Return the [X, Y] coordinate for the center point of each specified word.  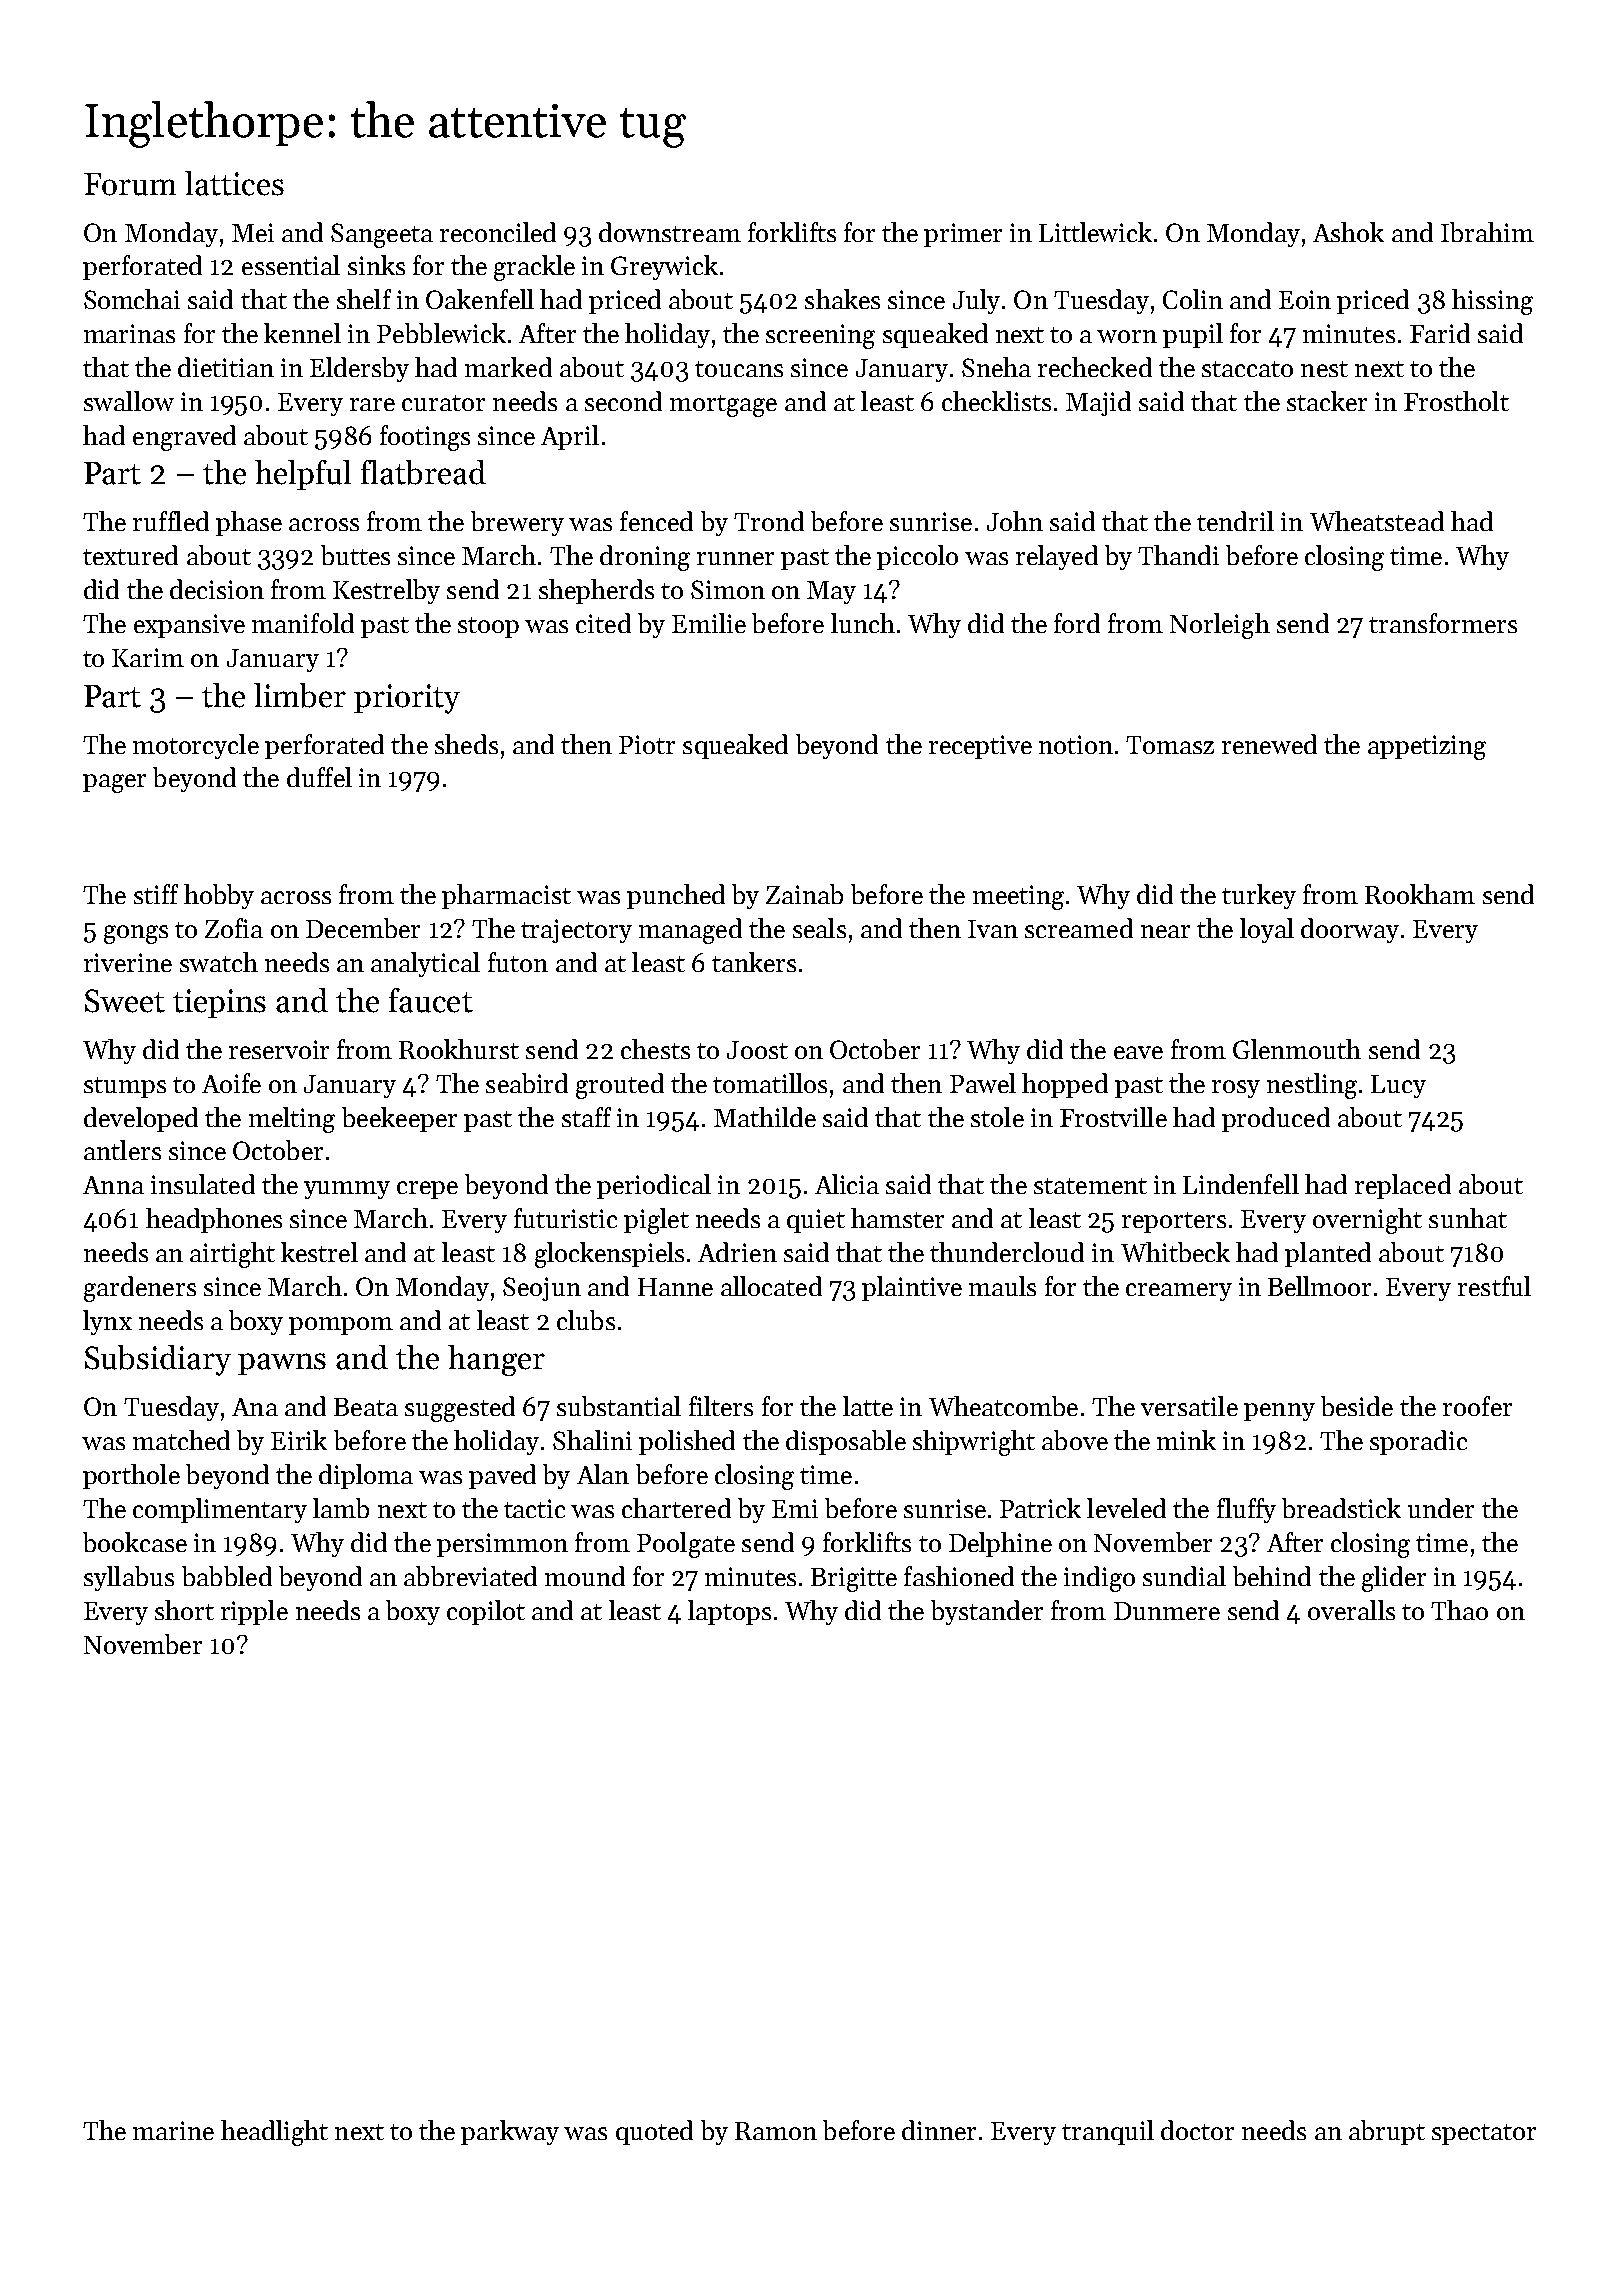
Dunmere [1167, 1611]
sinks [376, 265]
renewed [1269, 744]
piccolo [917, 557]
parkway [510, 2132]
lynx [107, 1322]
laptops [729, 1612]
